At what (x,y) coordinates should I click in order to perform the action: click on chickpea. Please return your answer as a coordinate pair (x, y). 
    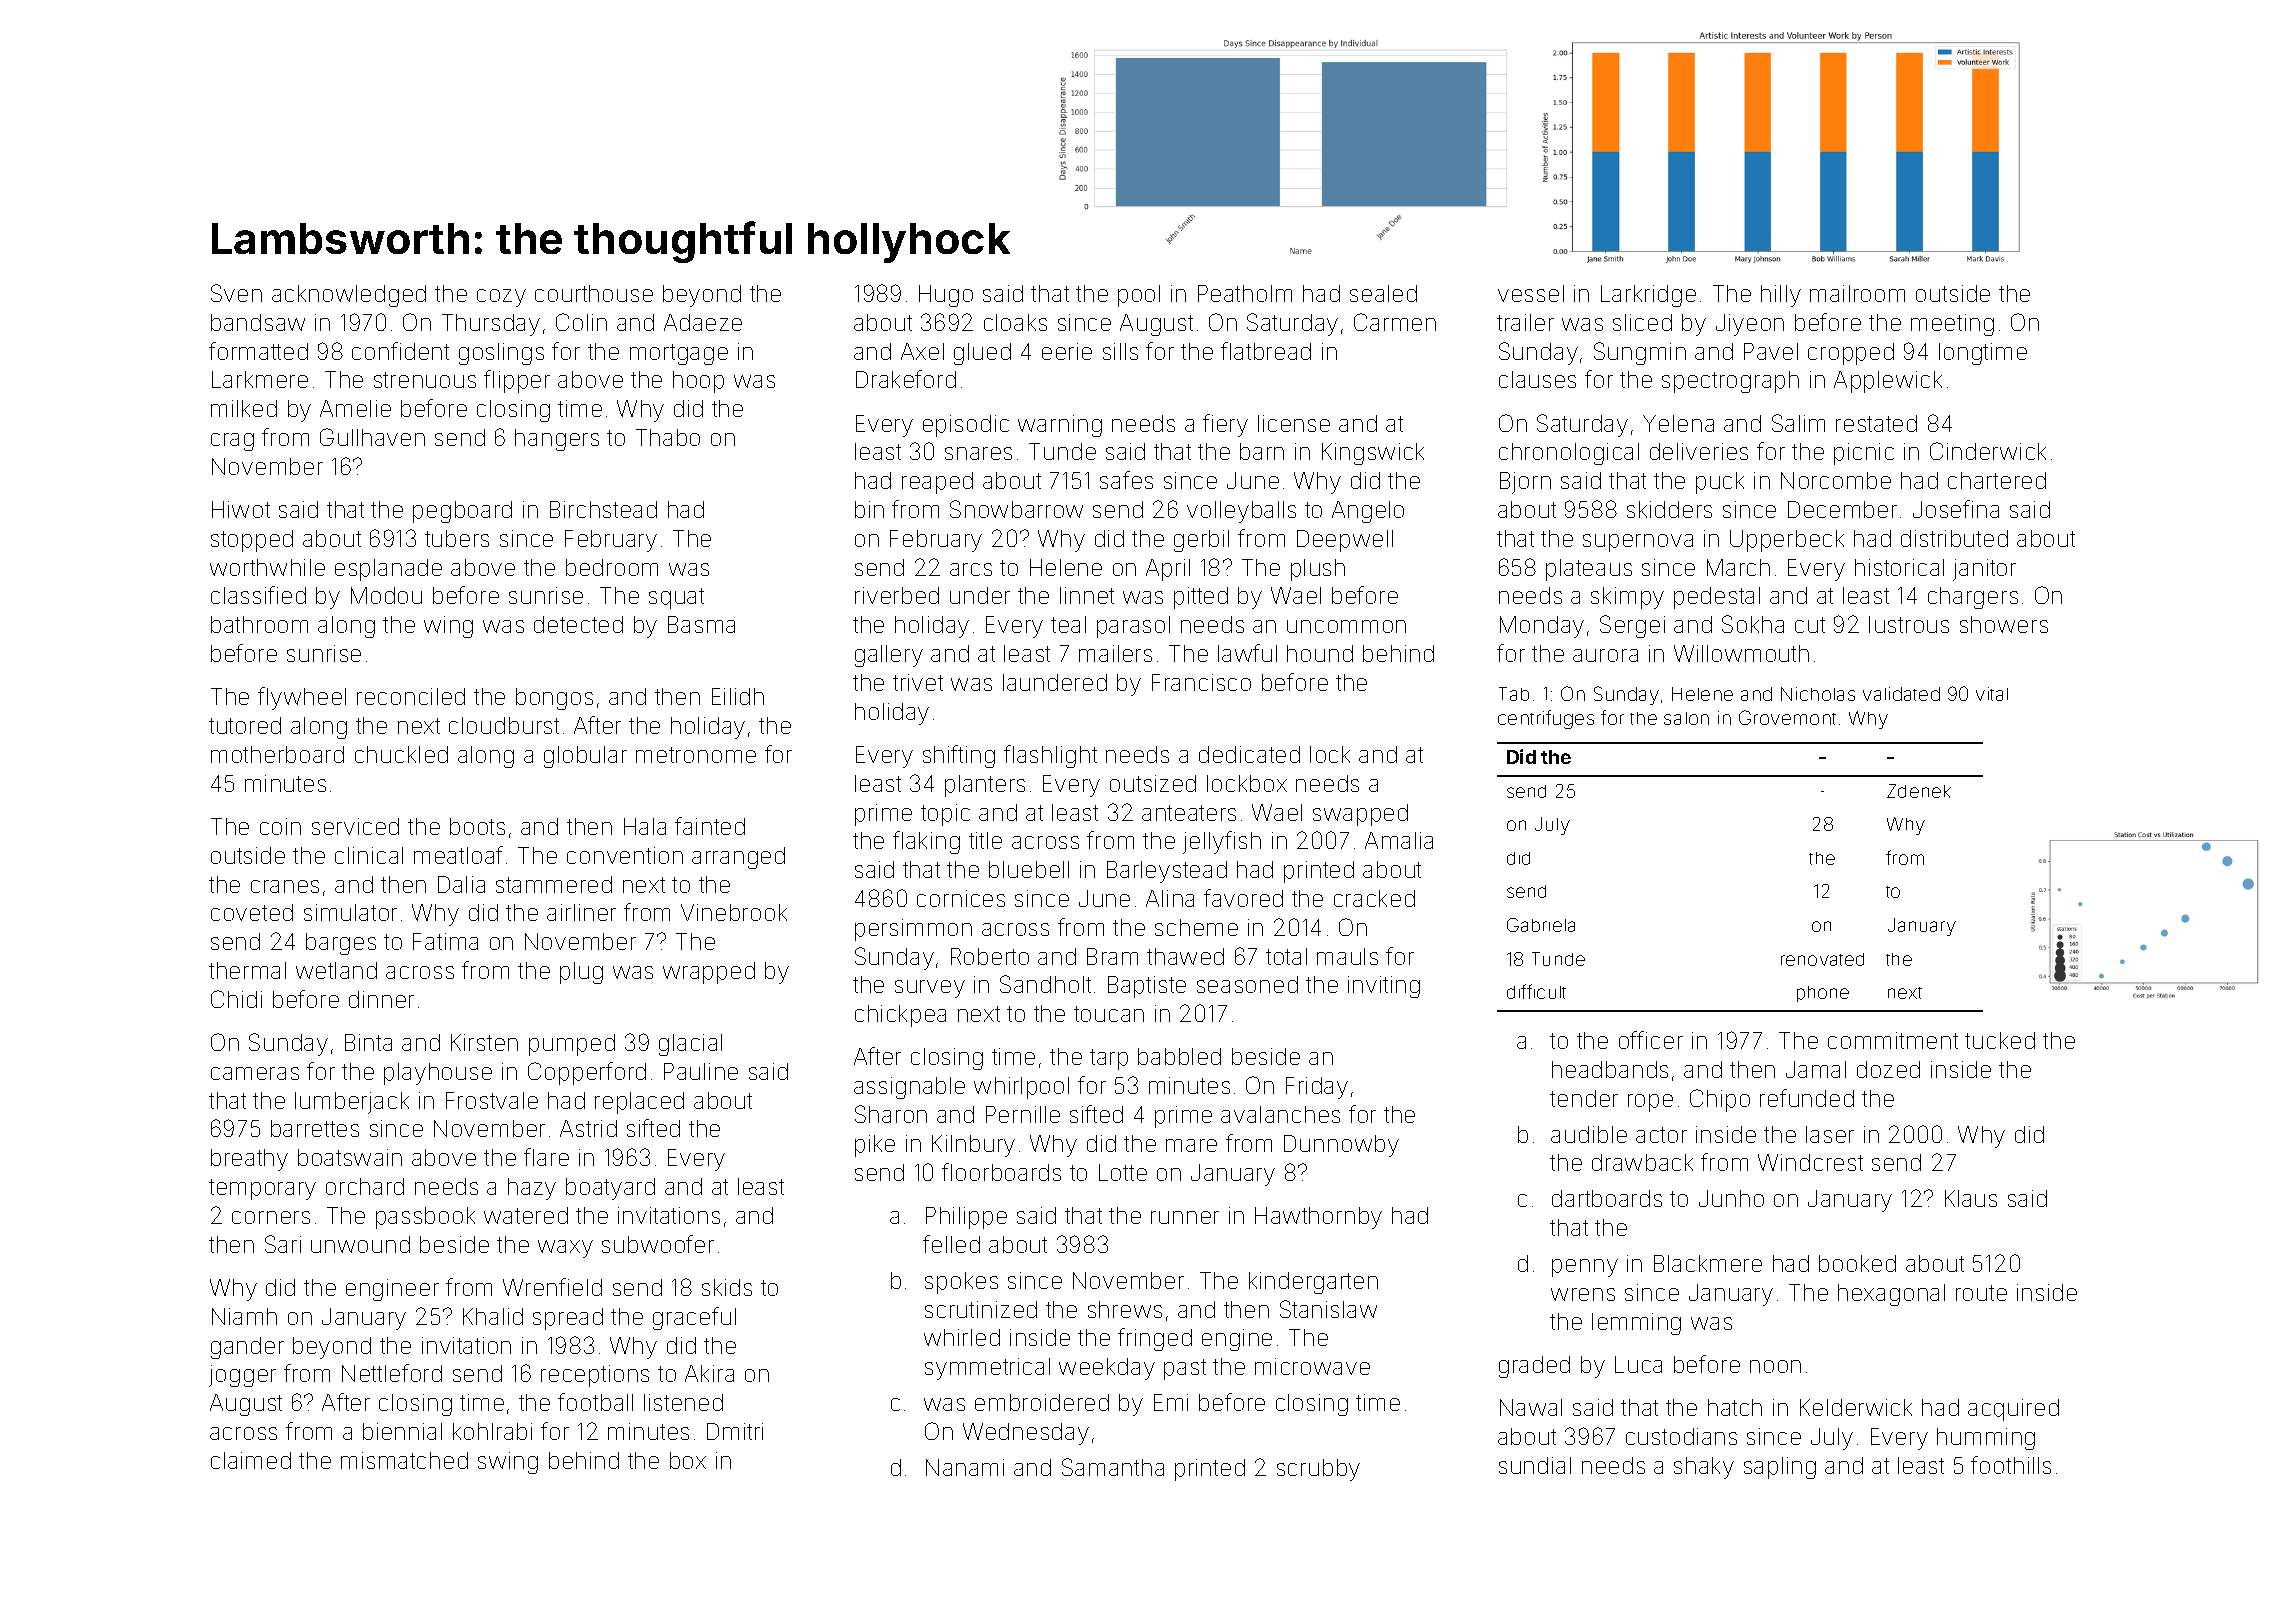
    Looking at the image, I should click on (900, 1016).
